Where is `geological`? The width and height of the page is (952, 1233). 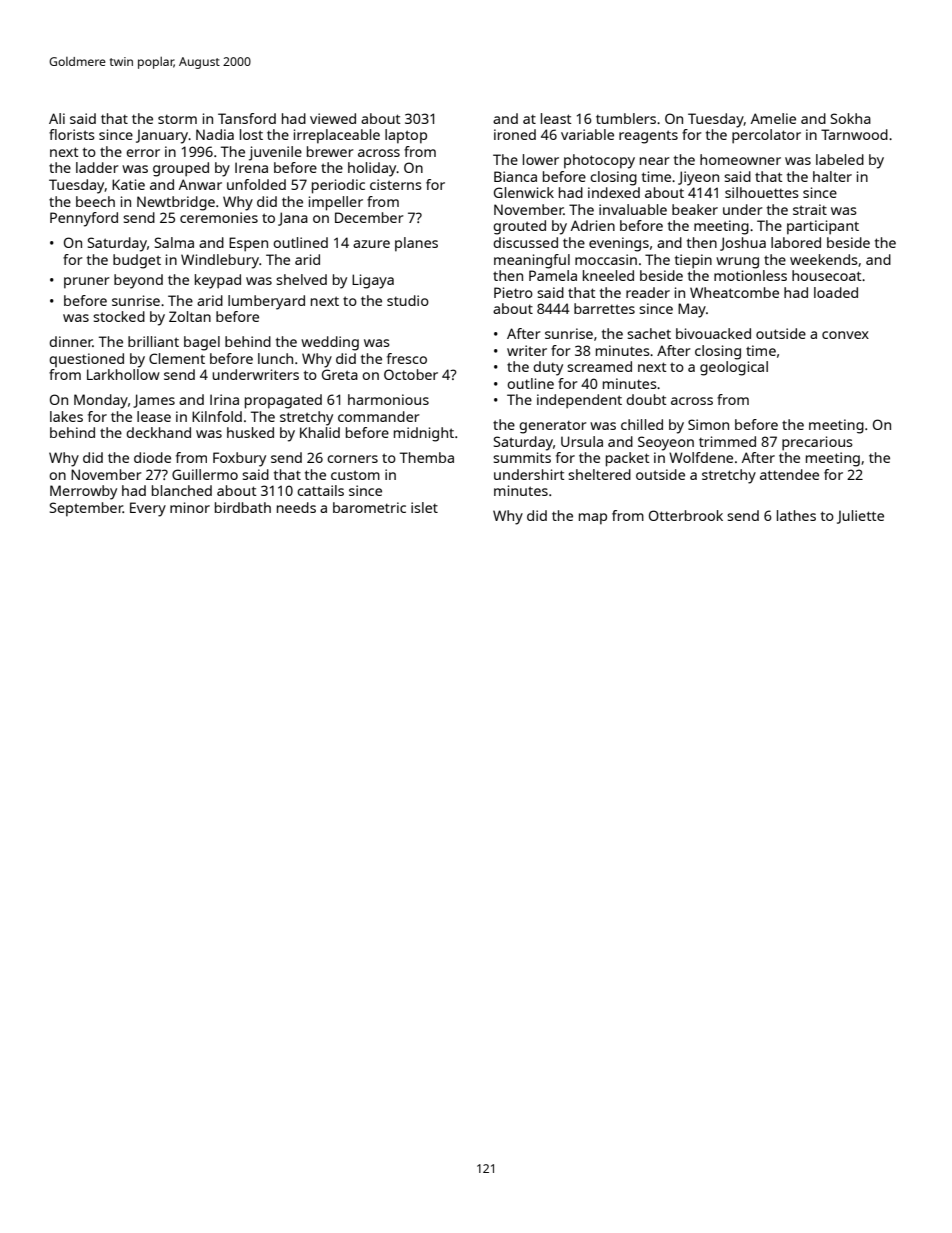 geological is located at coordinates (734, 368).
